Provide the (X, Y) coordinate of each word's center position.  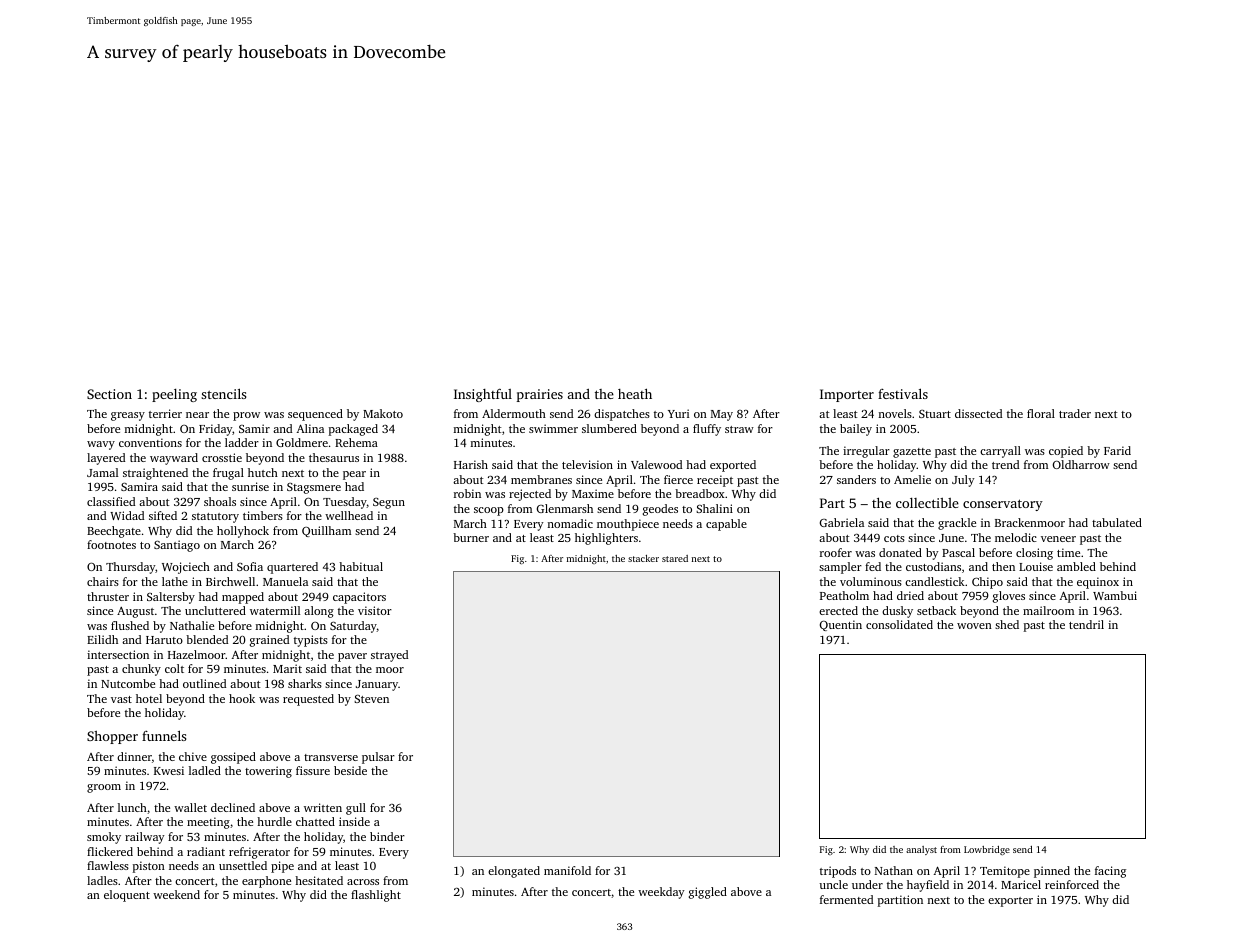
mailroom (1048, 610)
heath (635, 393)
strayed (389, 656)
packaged (353, 430)
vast (121, 699)
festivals (903, 393)
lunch (132, 807)
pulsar (378, 758)
